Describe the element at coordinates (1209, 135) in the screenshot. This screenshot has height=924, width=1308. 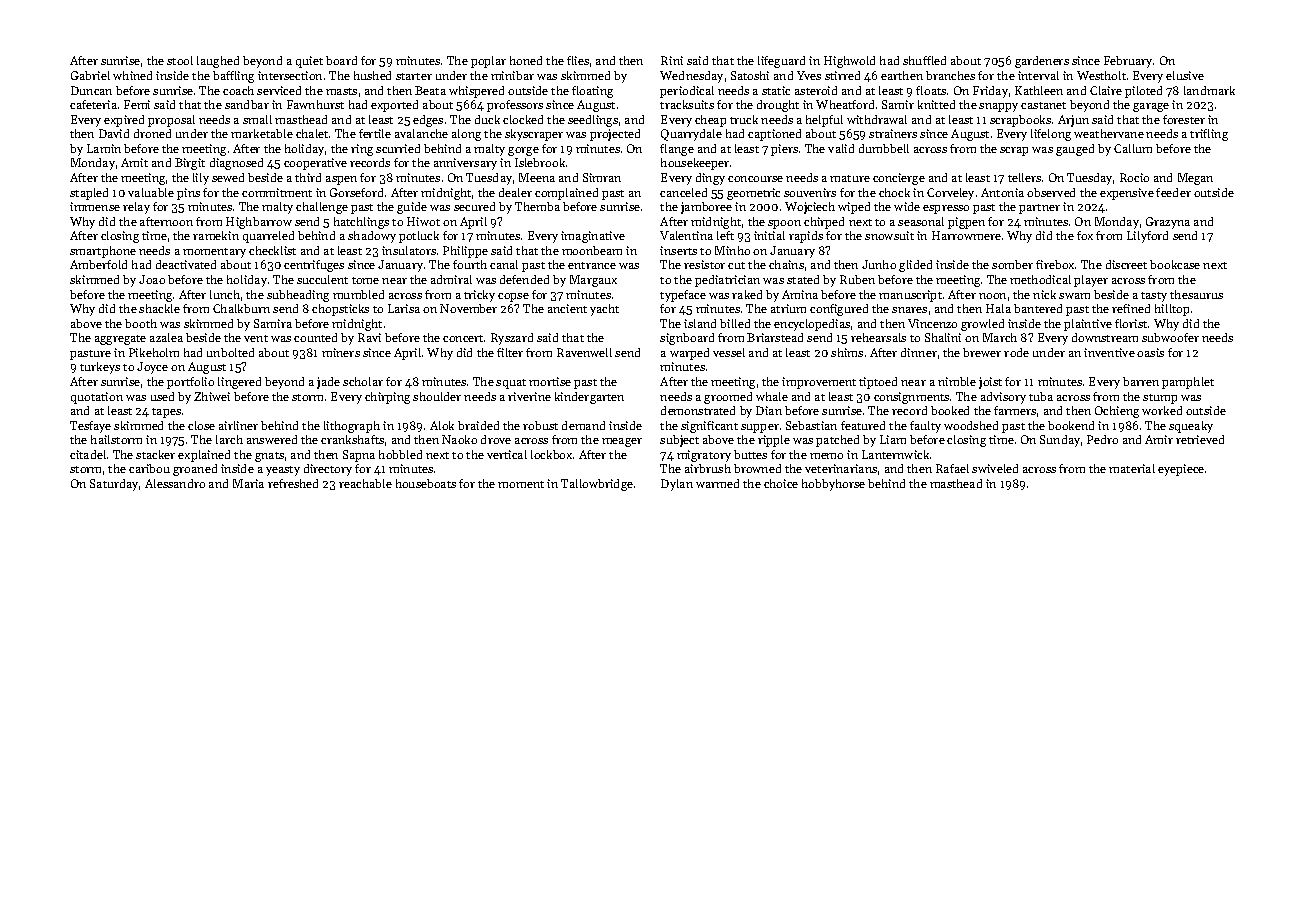
I see `trifling` at that location.
